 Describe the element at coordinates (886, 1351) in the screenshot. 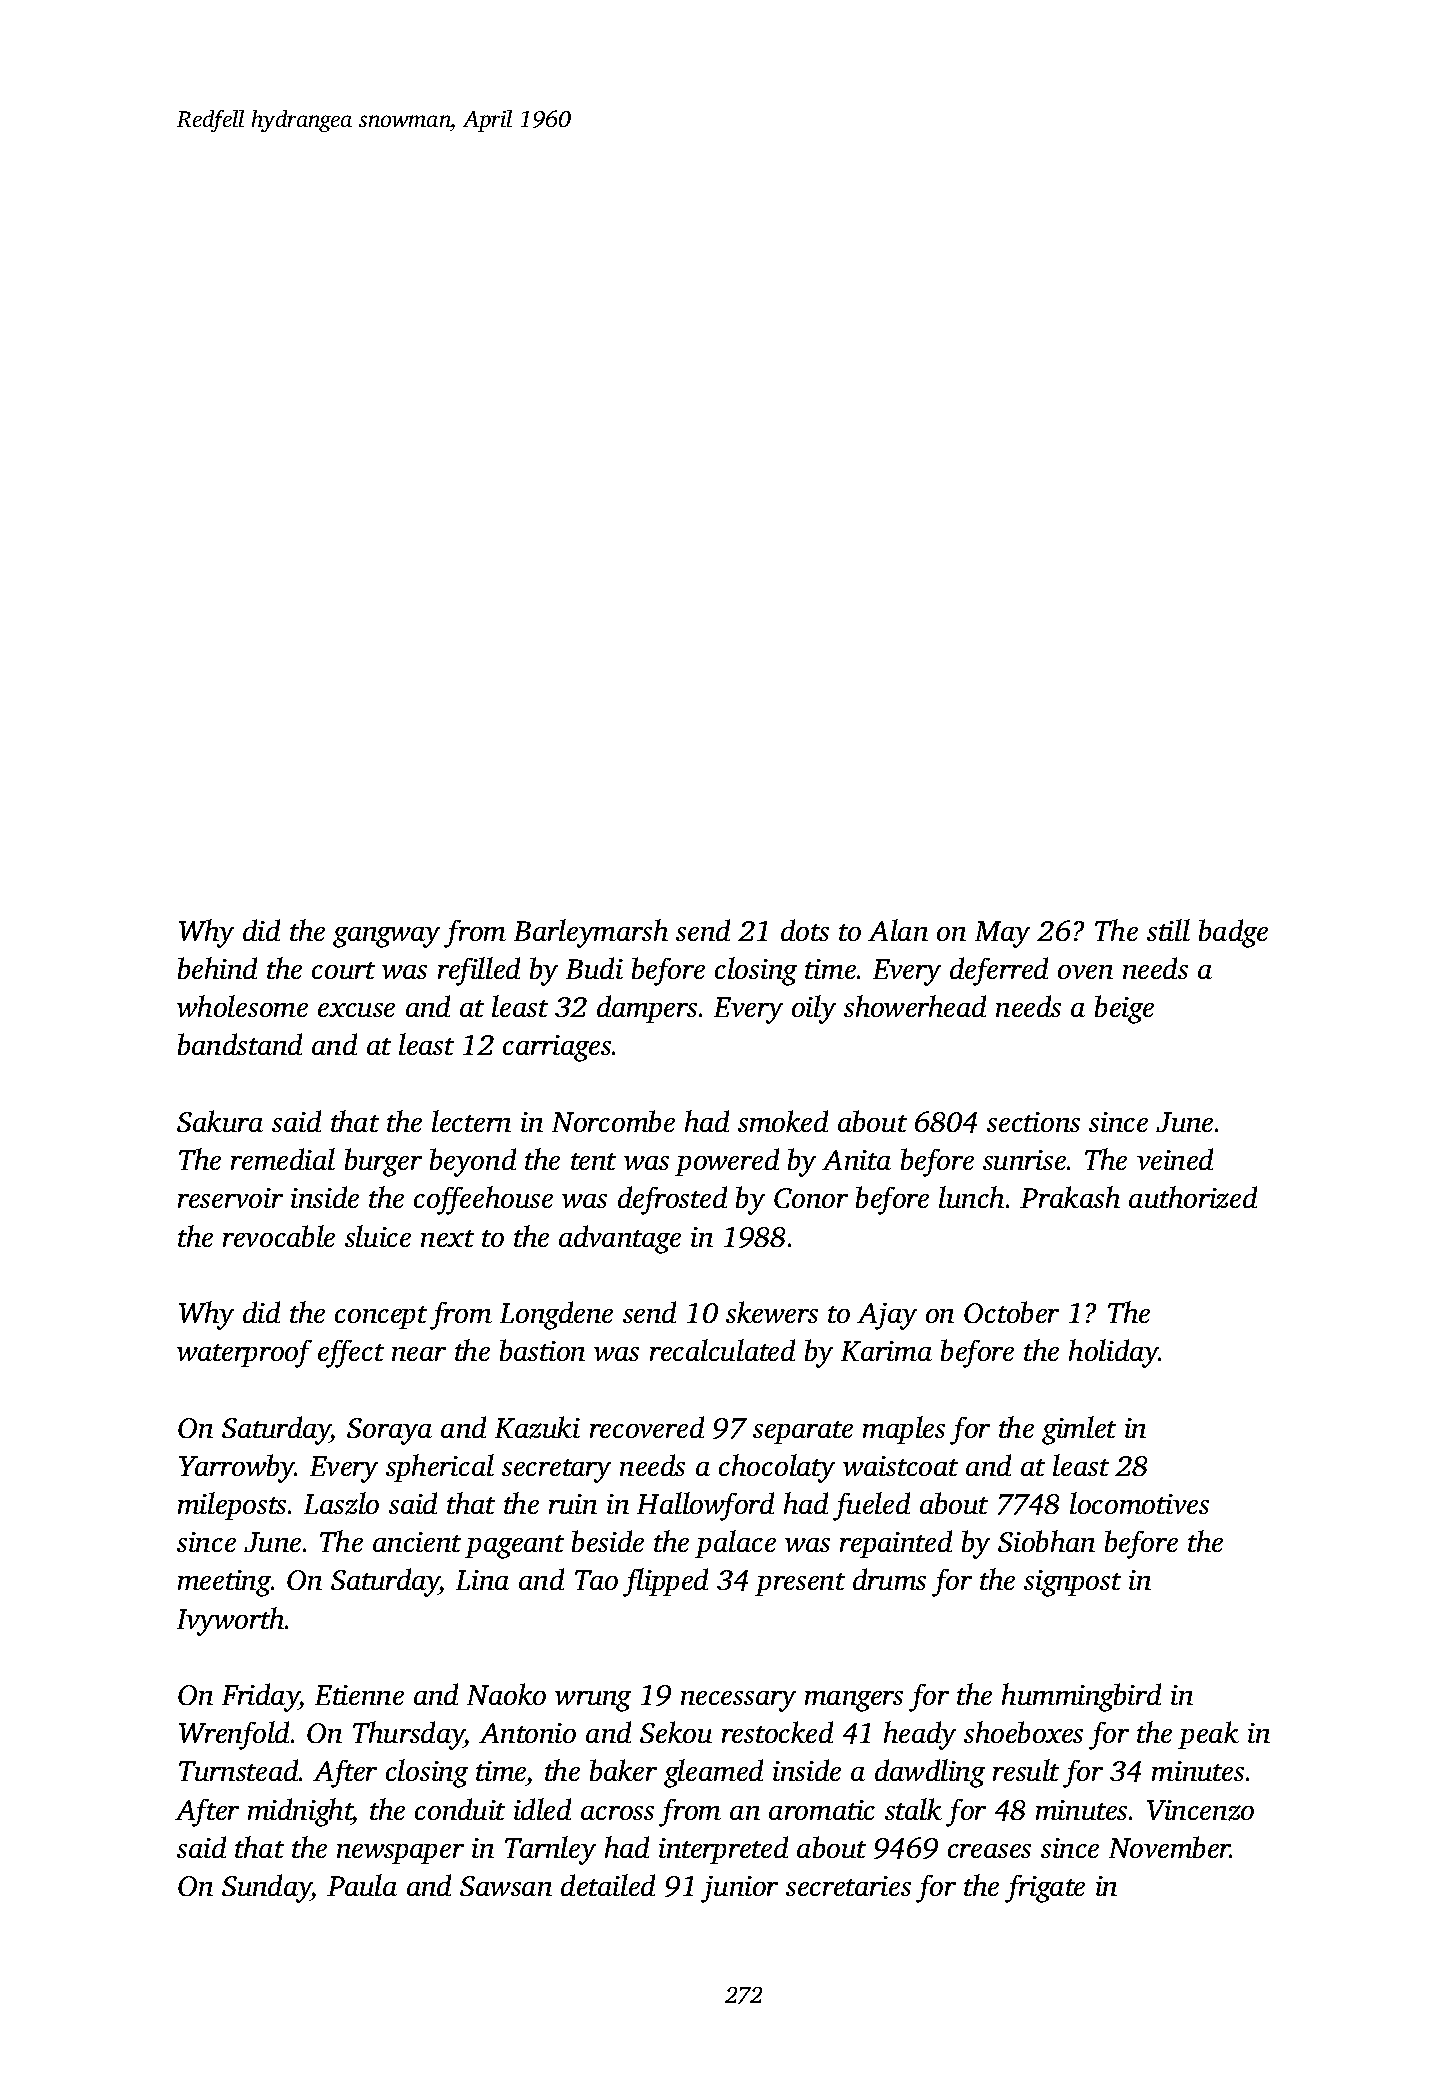

I see `Karima` at that location.
